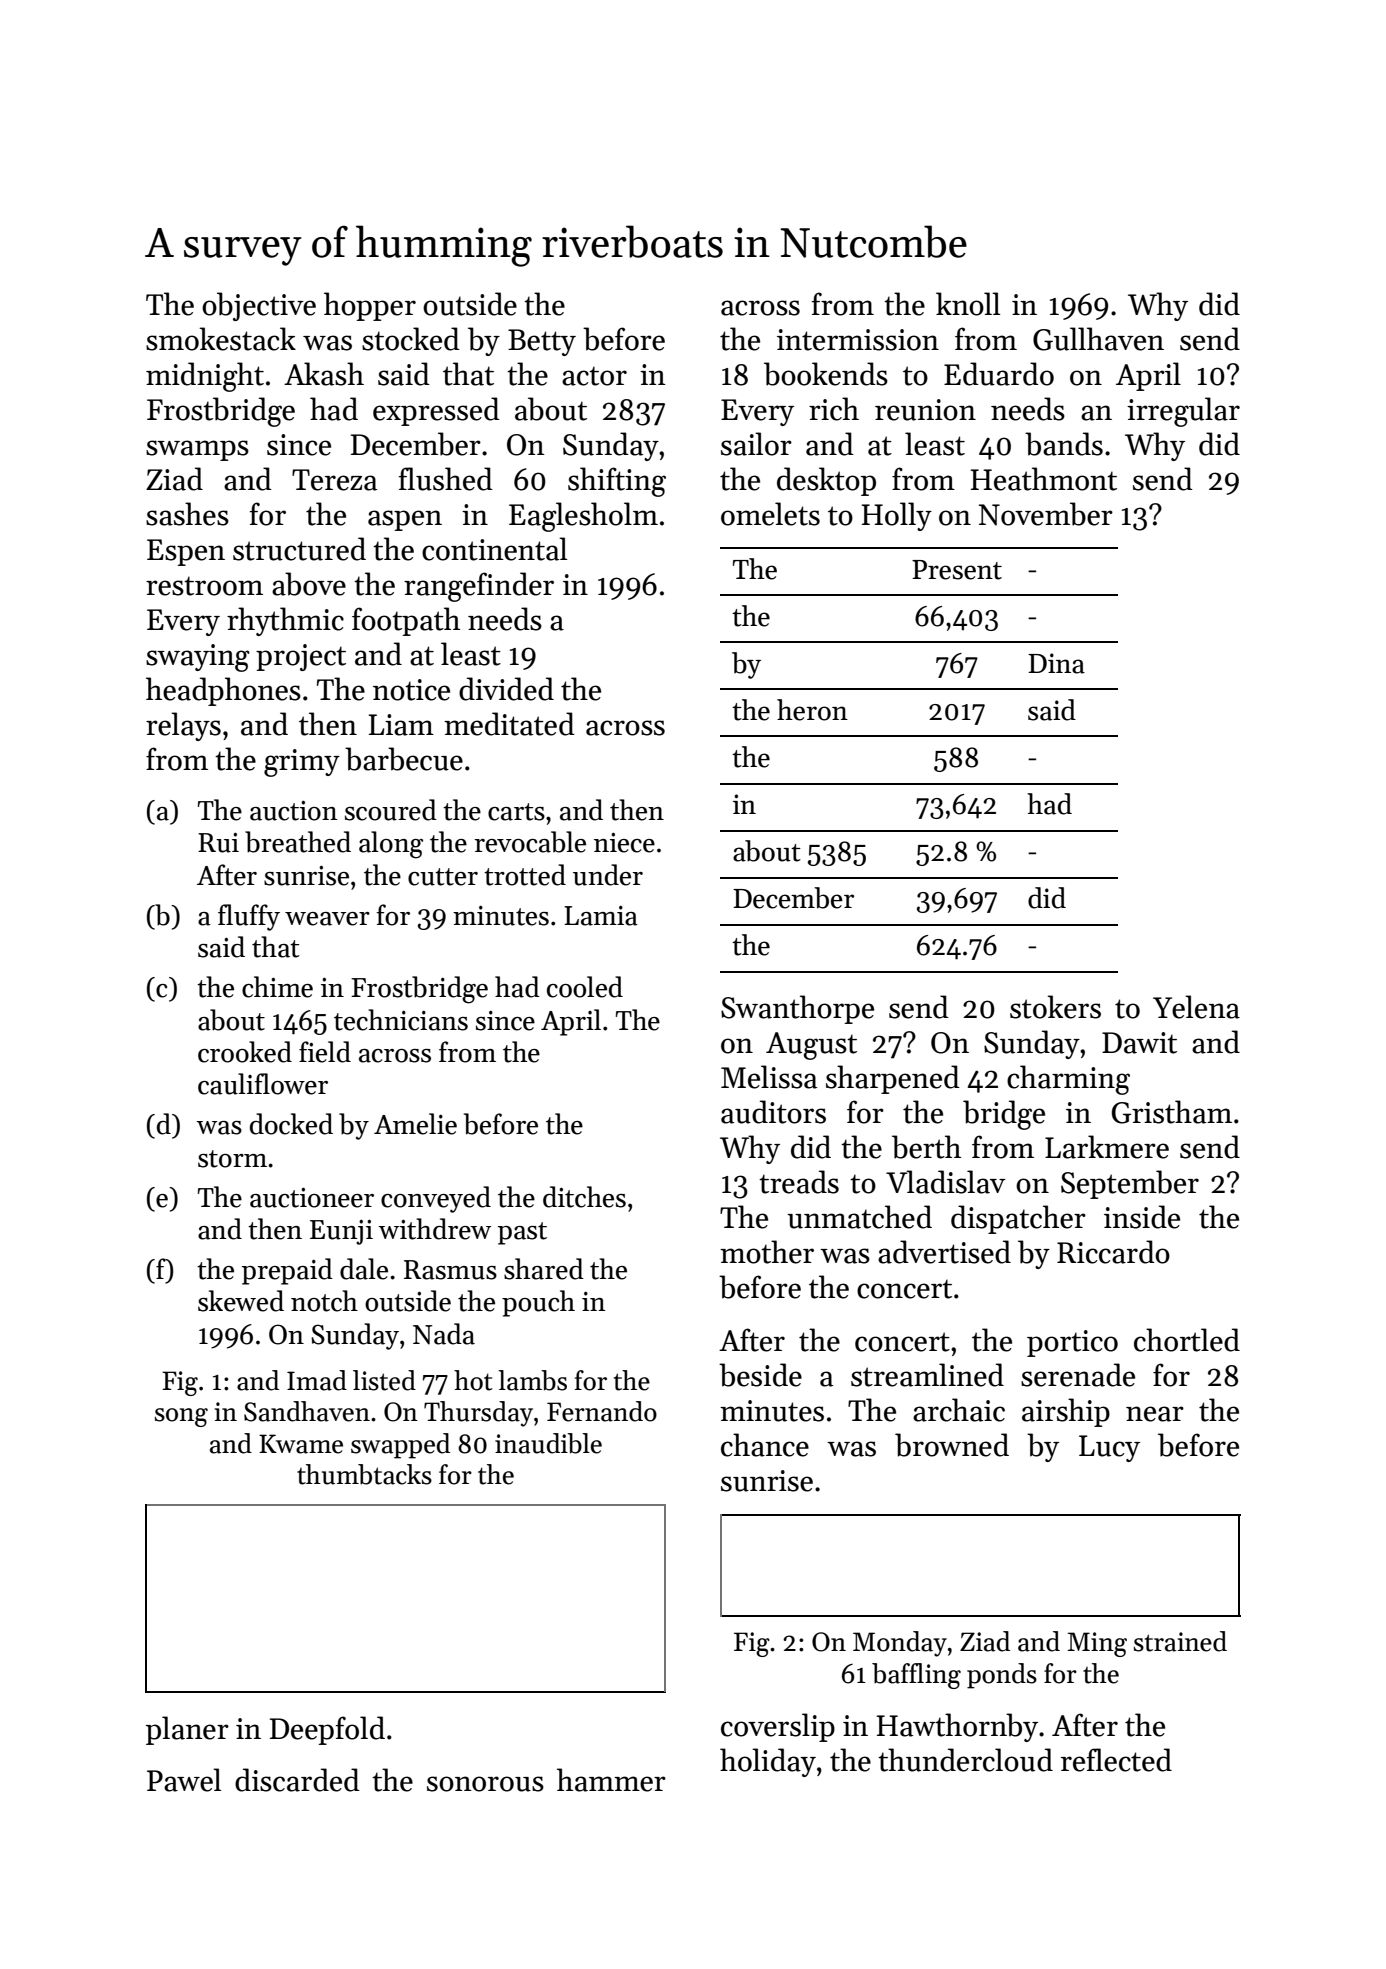 The image size is (1386, 1969). What do you see at coordinates (301, 1444) in the page?
I see `Kwame` at bounding box center [301, 1444].
